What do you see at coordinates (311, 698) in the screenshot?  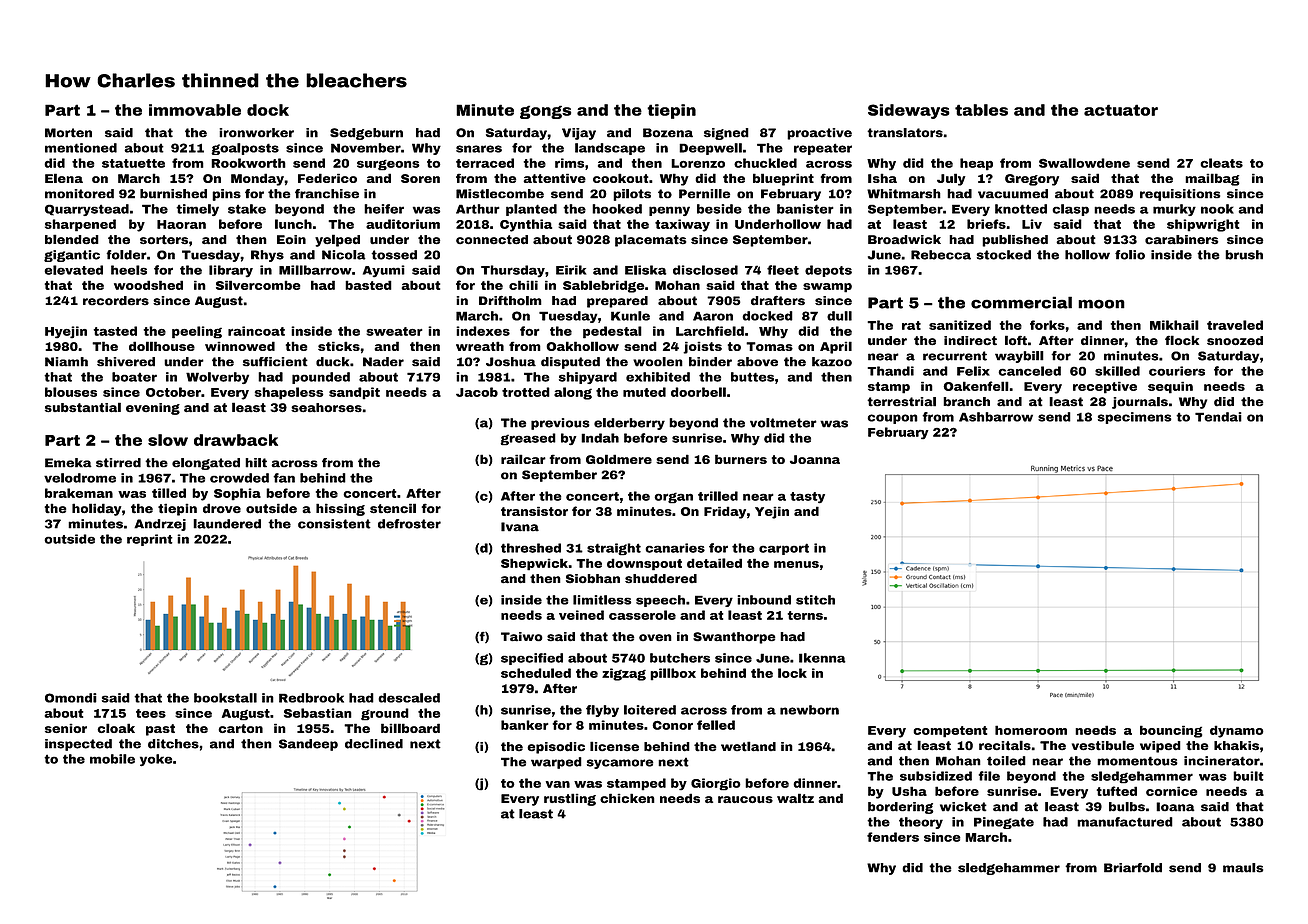 I see `Redbrook` at bounding box center [311, 698].
